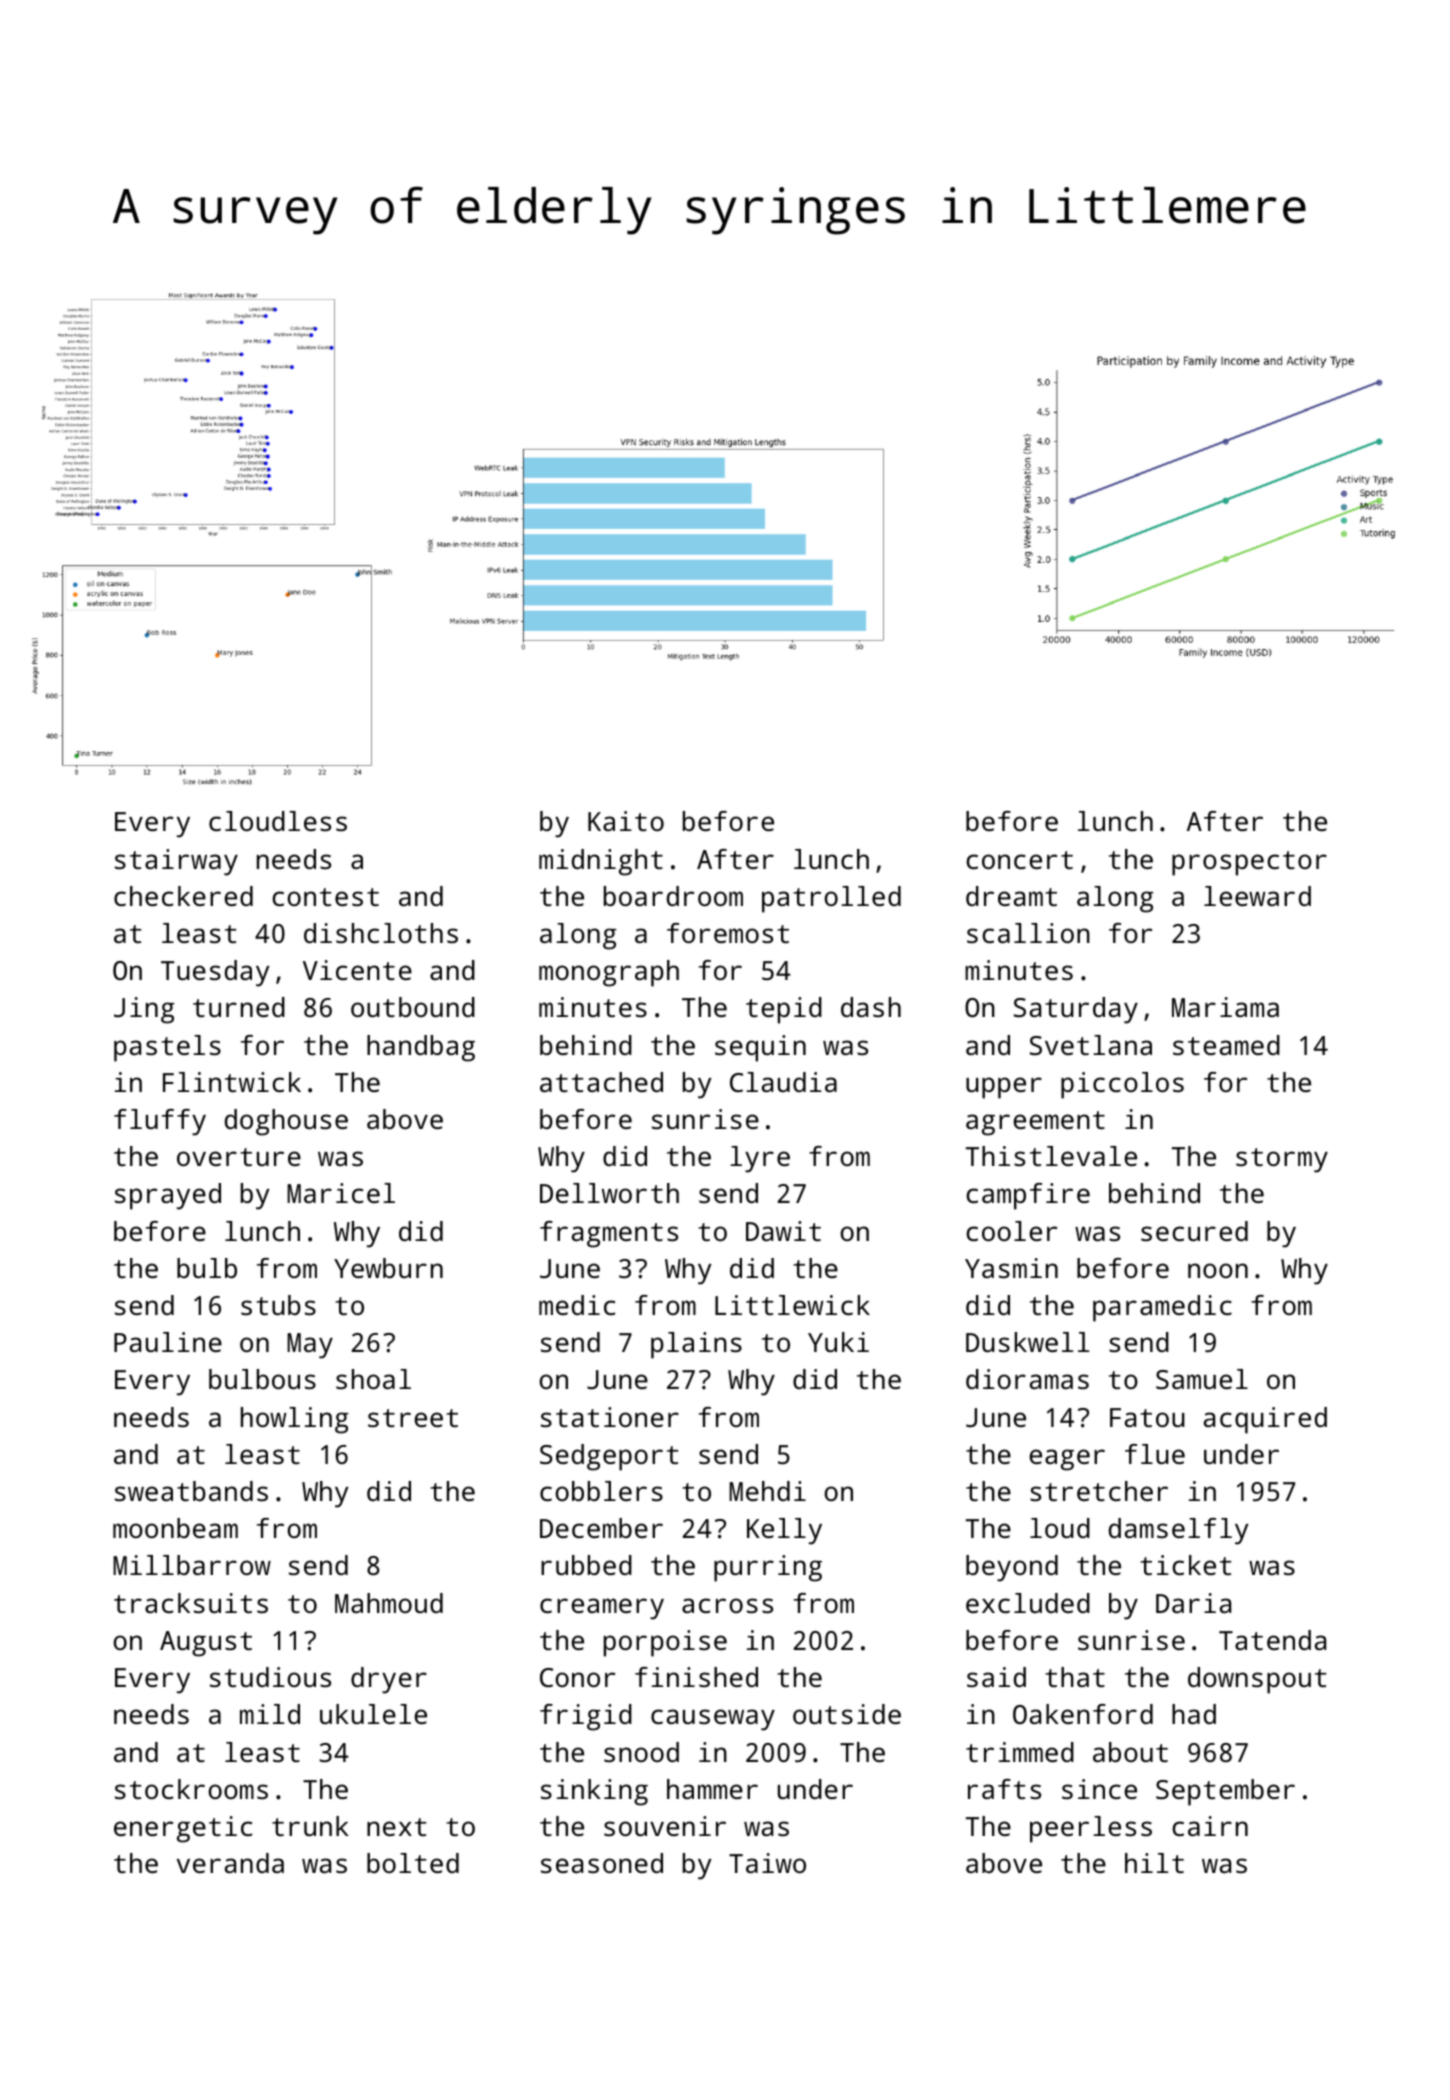 The image size is (1450, 2100). I want to click on prospector, so click(1249, 863).
